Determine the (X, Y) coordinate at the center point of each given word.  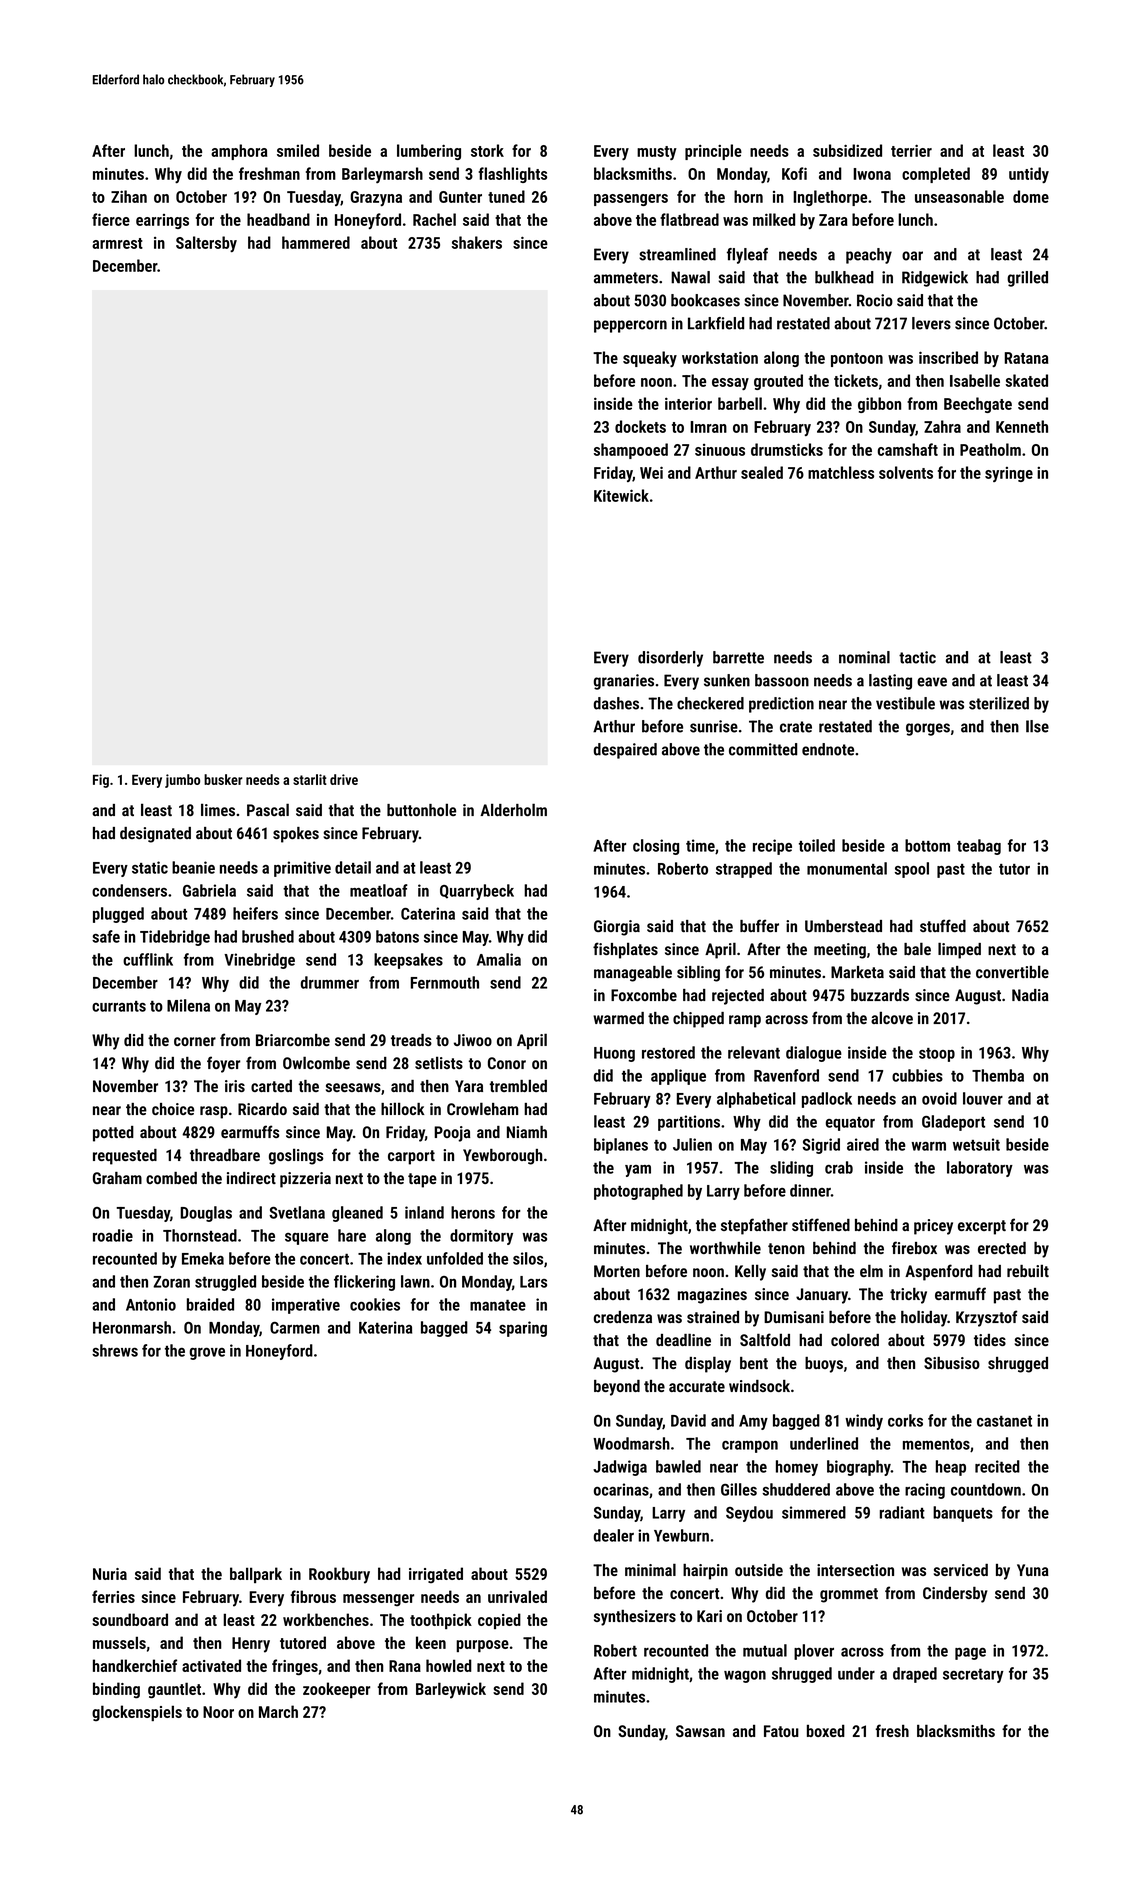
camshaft (908, 449)
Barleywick (451, 1690)
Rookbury (339, 1575)
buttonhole (421, 809)
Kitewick (621, 495)
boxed (826, 1731)
